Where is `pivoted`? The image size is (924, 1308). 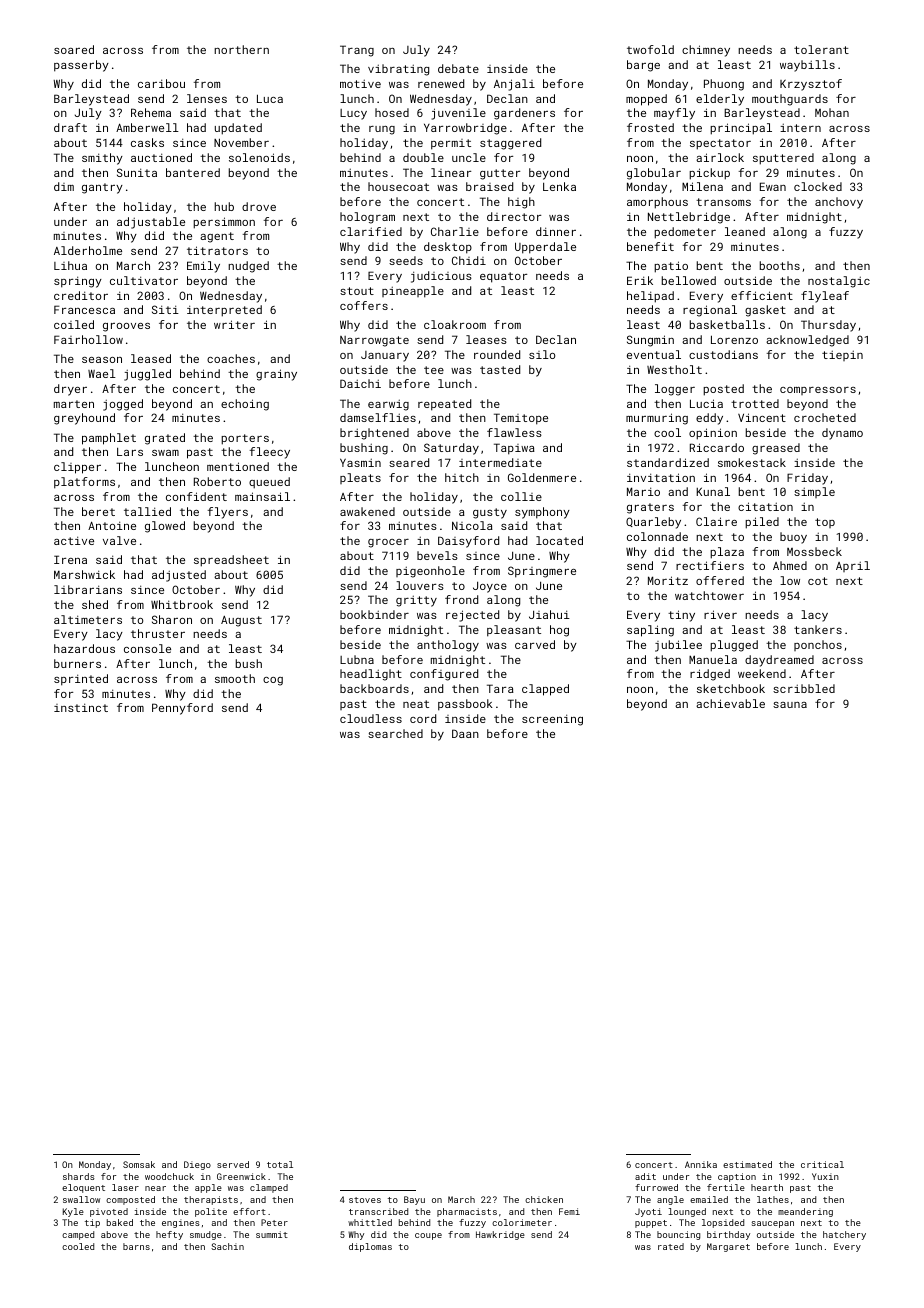
pivoted is located at coordinates (109, 1212).
